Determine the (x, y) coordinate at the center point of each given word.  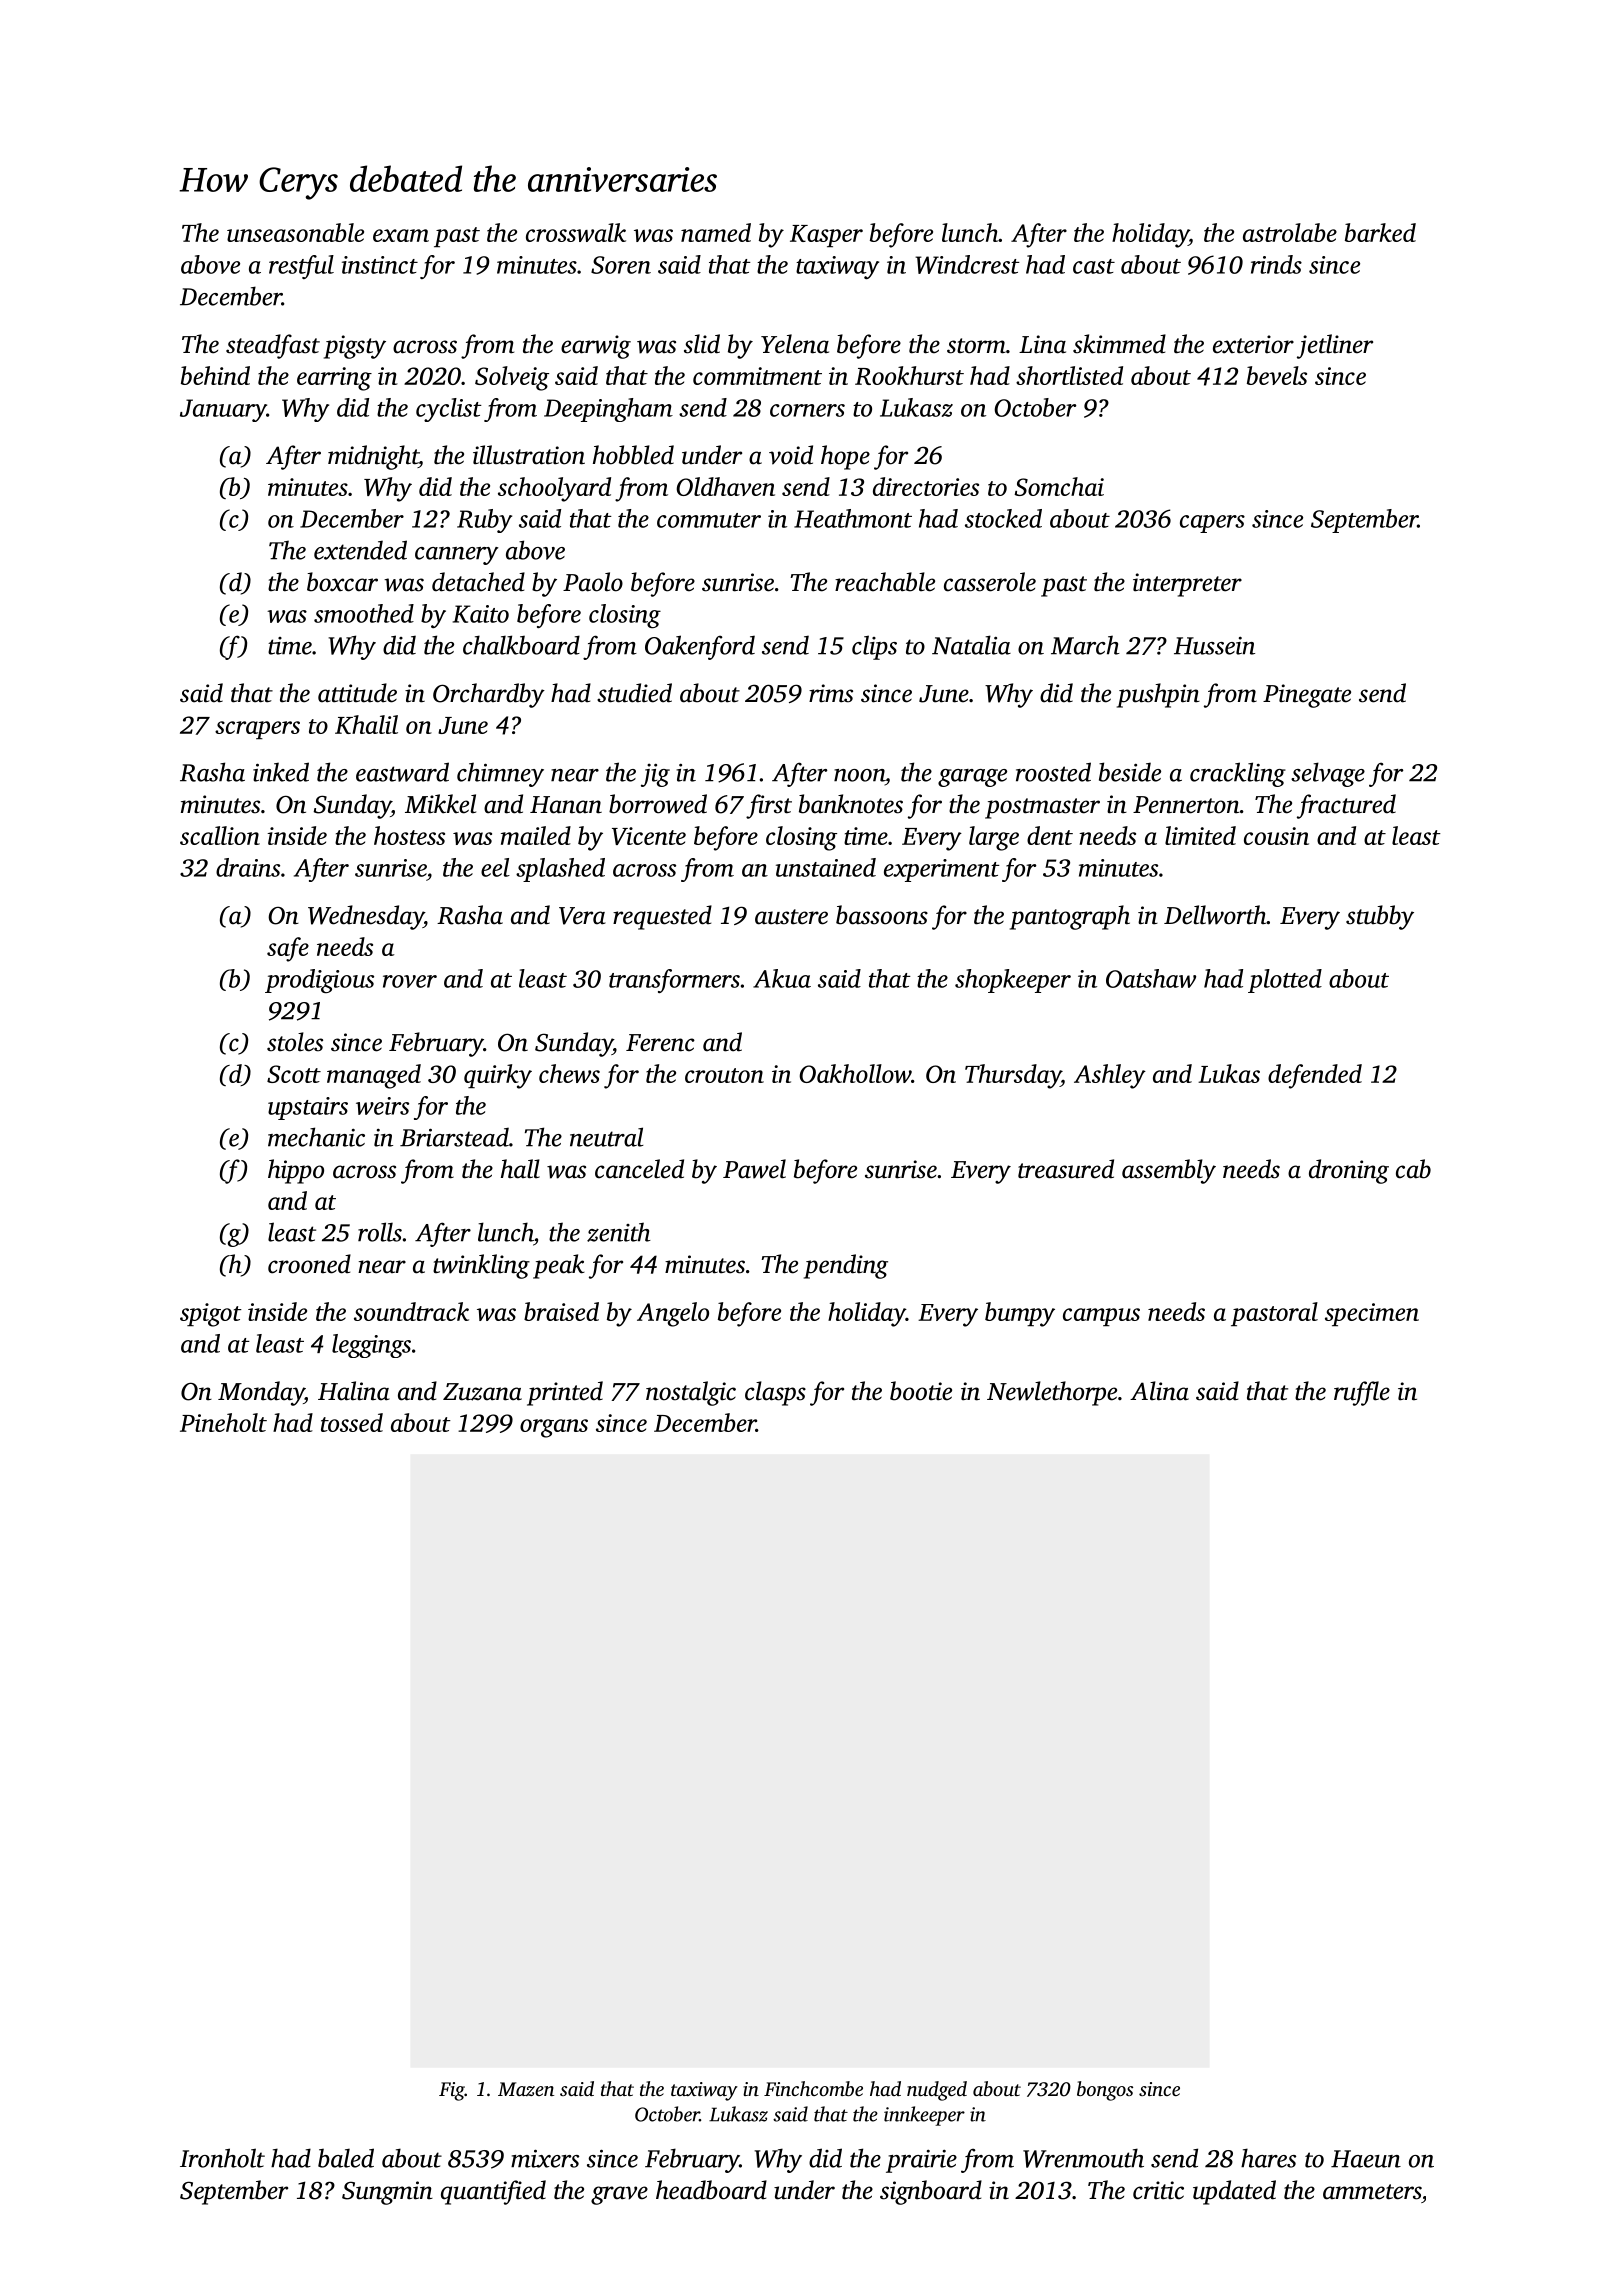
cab (1413, 1169)
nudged (937, 2091)
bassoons (882, 915)
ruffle (1362, 1393)
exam (401, 235)
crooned (309, 1264)
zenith (619, 1232)
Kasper (826, 236)
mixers (545, 2158)
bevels (1277, 375)
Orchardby (489, 695)
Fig (452, 2091)
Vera (582, 916)
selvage (1328, 774)
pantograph (1070, 917)
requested (662, 917)
